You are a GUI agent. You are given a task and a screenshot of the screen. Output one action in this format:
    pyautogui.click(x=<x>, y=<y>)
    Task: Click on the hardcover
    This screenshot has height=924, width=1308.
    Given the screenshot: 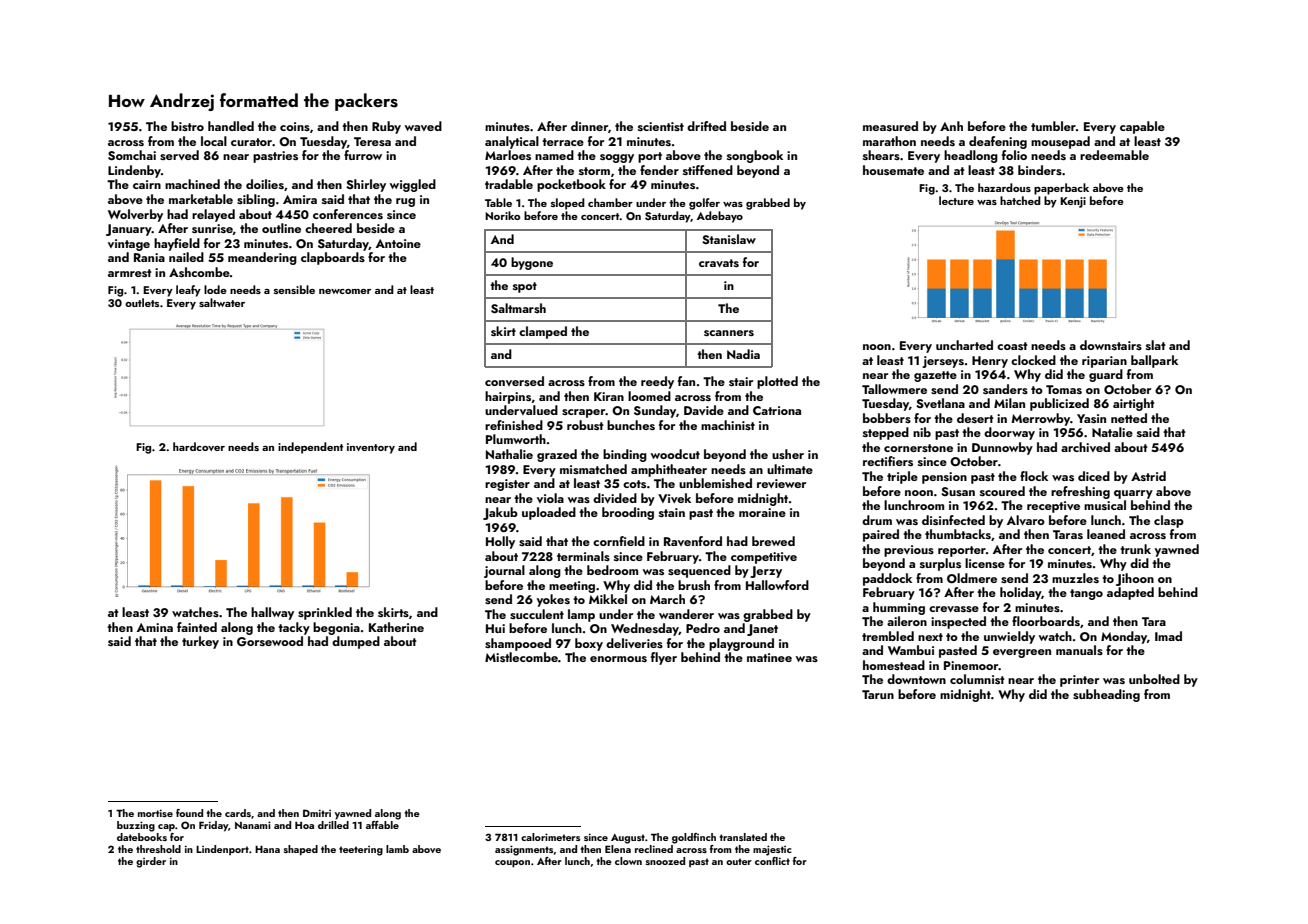 What is the action you would take?
    pyautogui.click(x=199, y=446)
